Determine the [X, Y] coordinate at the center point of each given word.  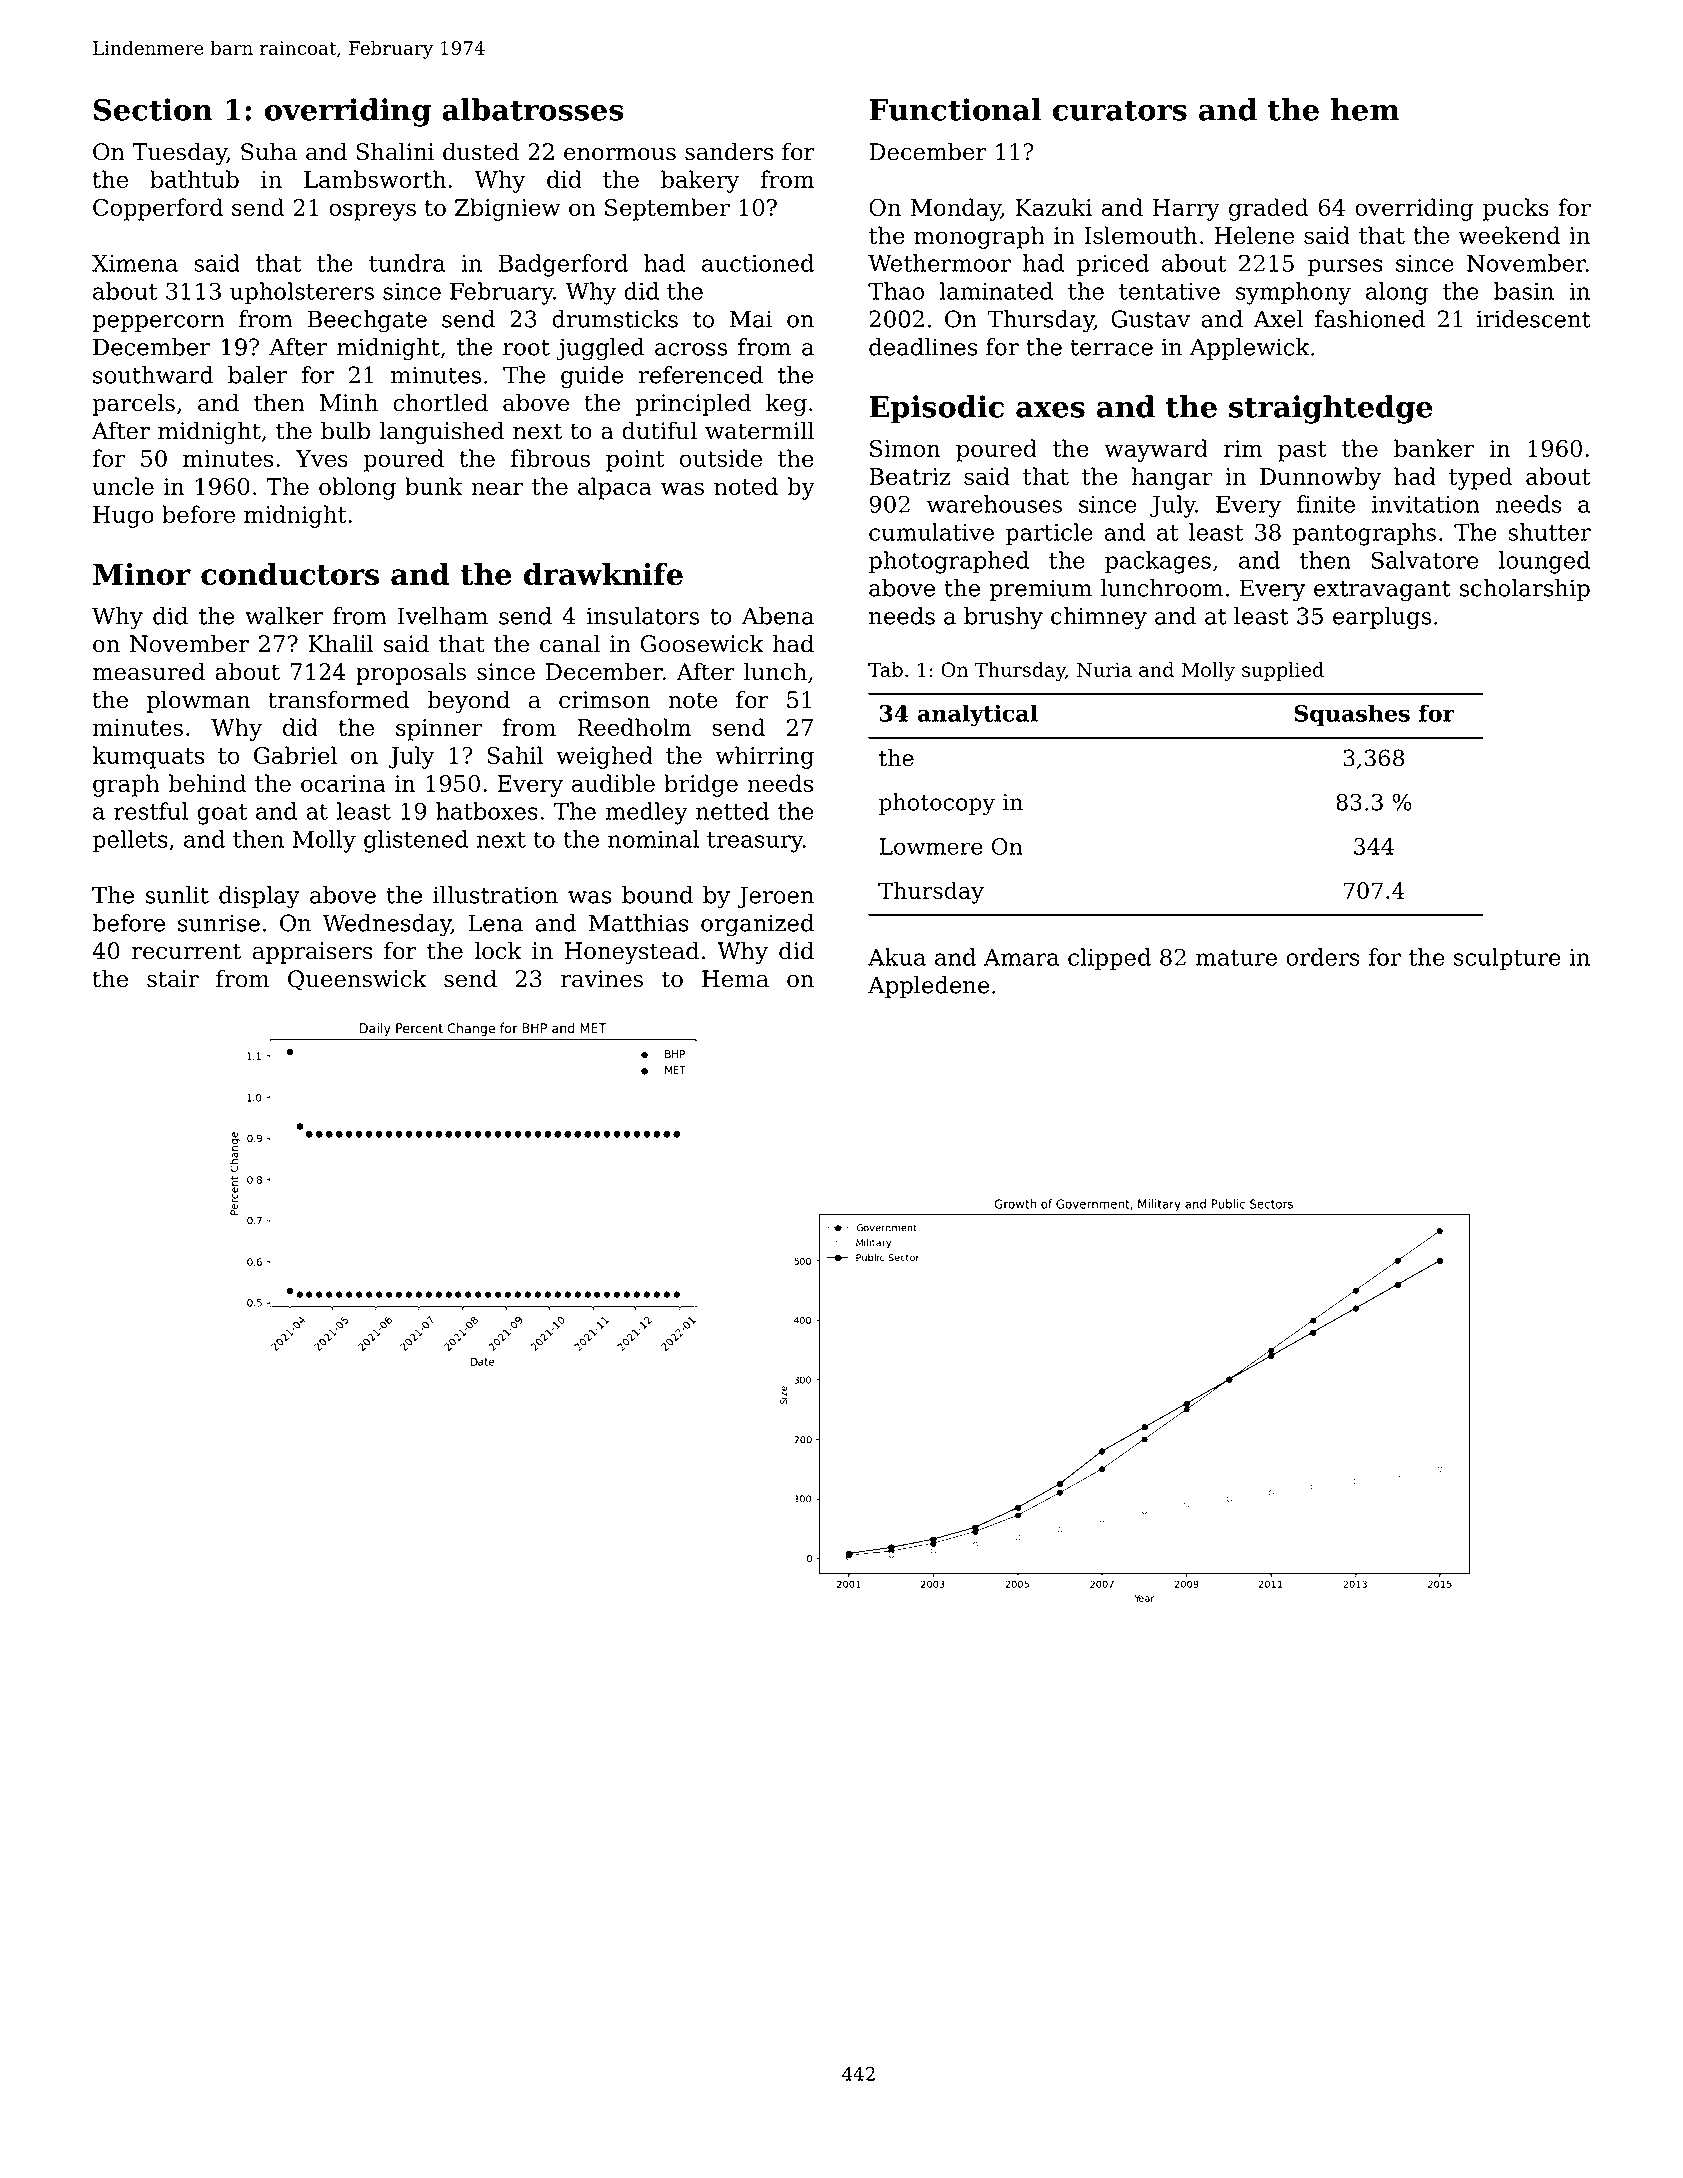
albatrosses [533, 109]
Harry [1186, 210]
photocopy [937, 804]
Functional [955, 109]
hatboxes [487, 811]
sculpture [1507, 959]
